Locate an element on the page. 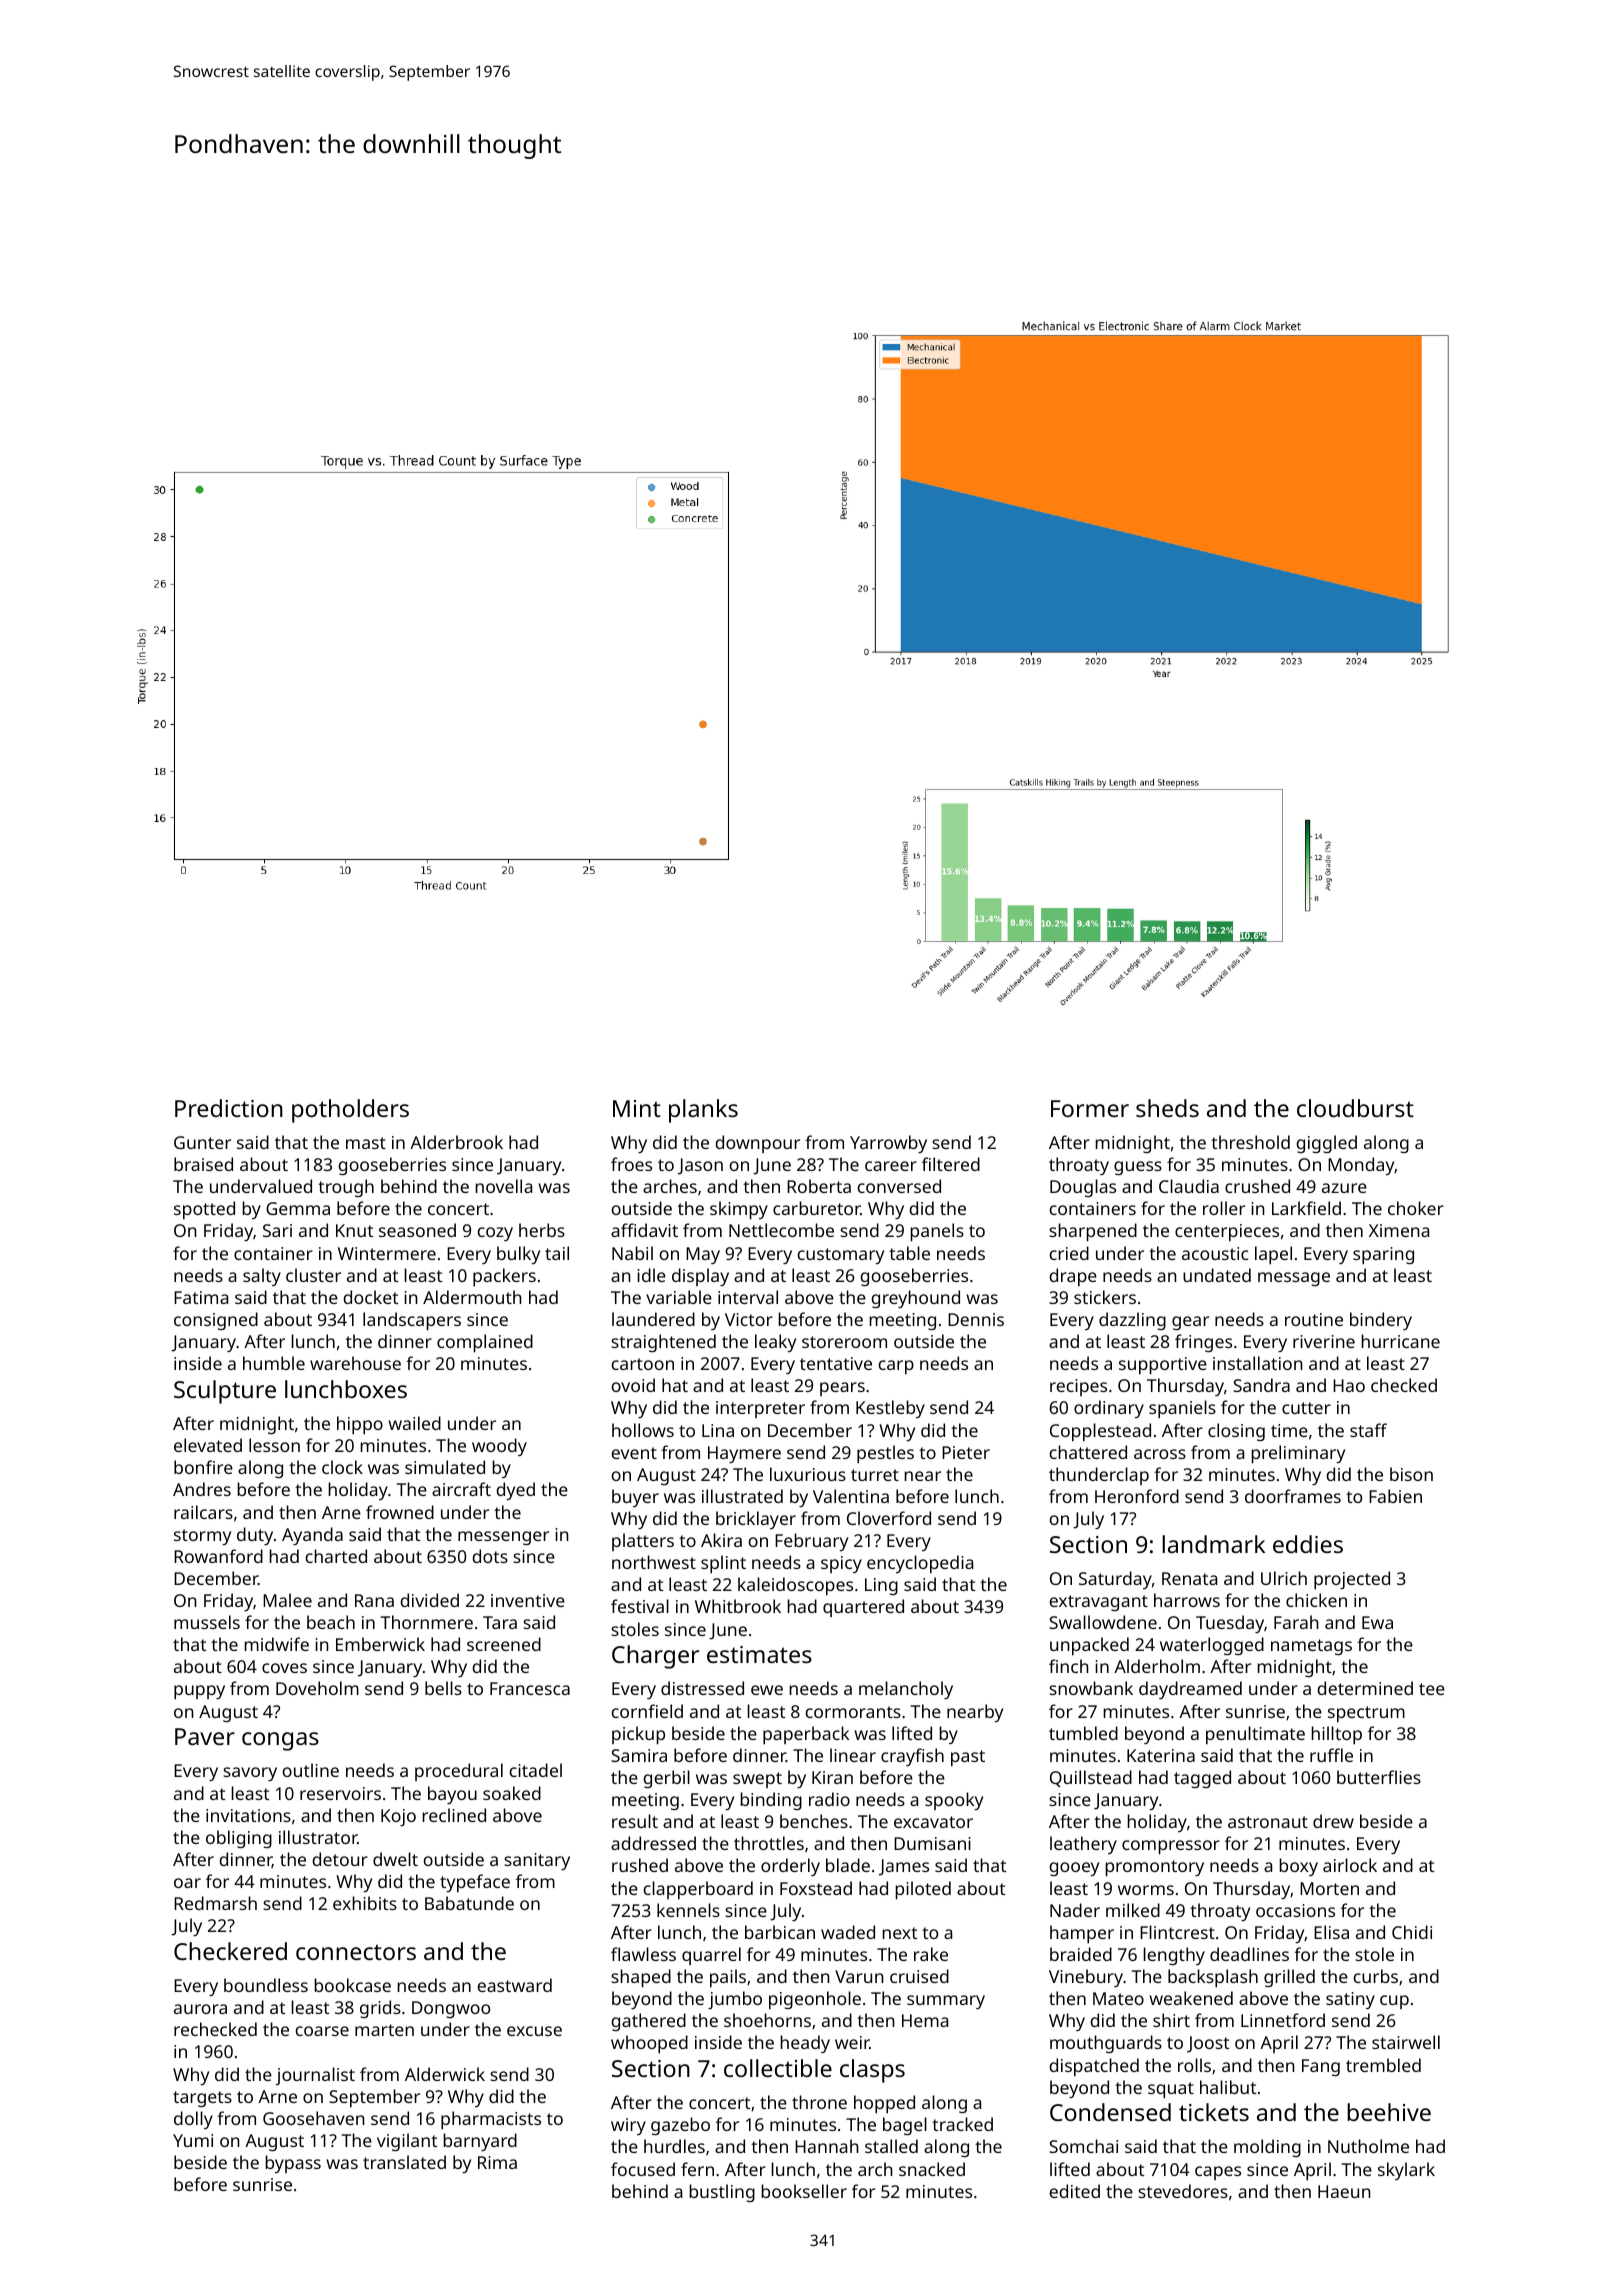  hurdles is located at coordinates (674, 2146).
